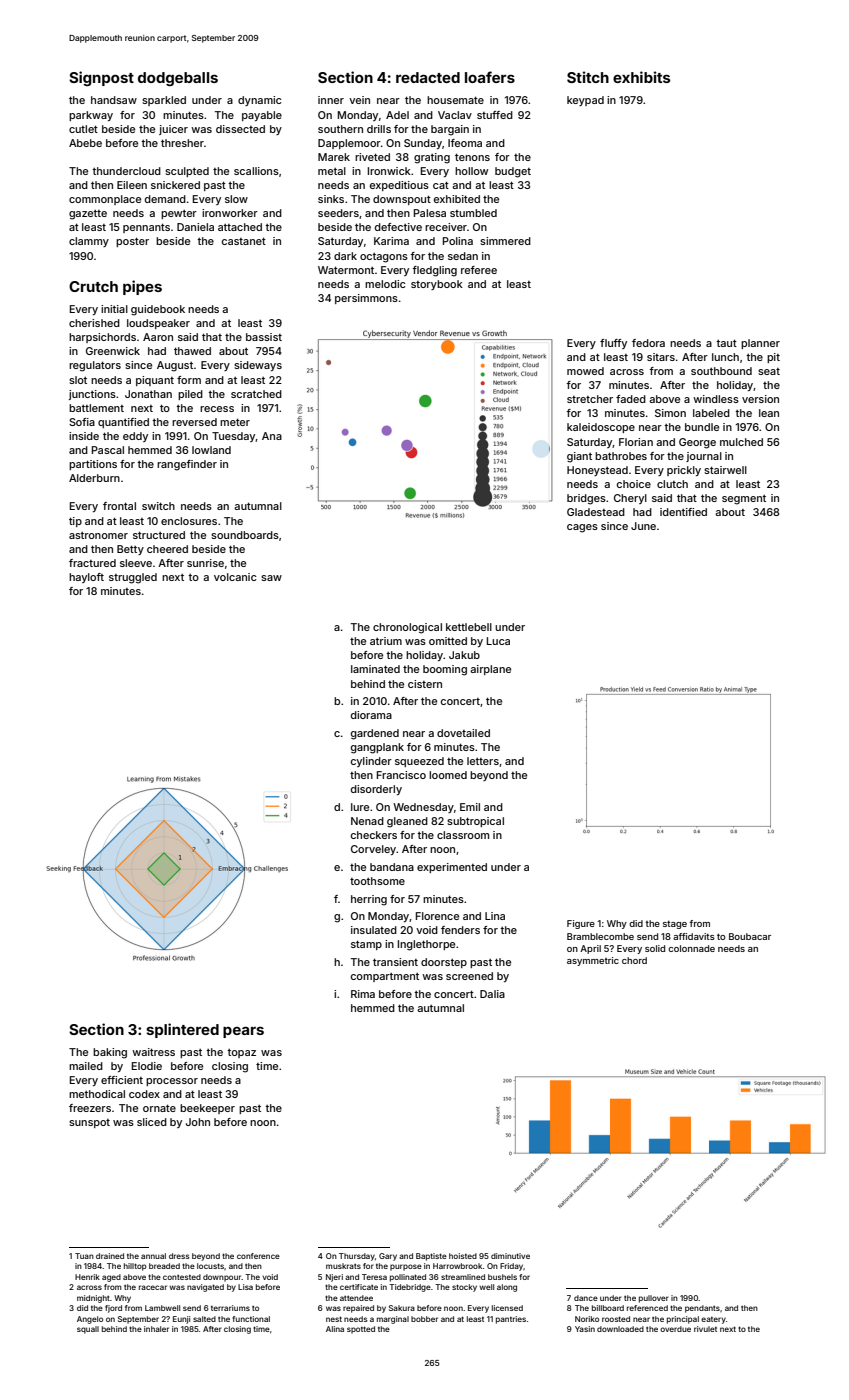 This page has height=1400, width=849. What do you see at coordinates (101, 78) in the page?
I see `Signpost` at bounding box center [101, 78].
